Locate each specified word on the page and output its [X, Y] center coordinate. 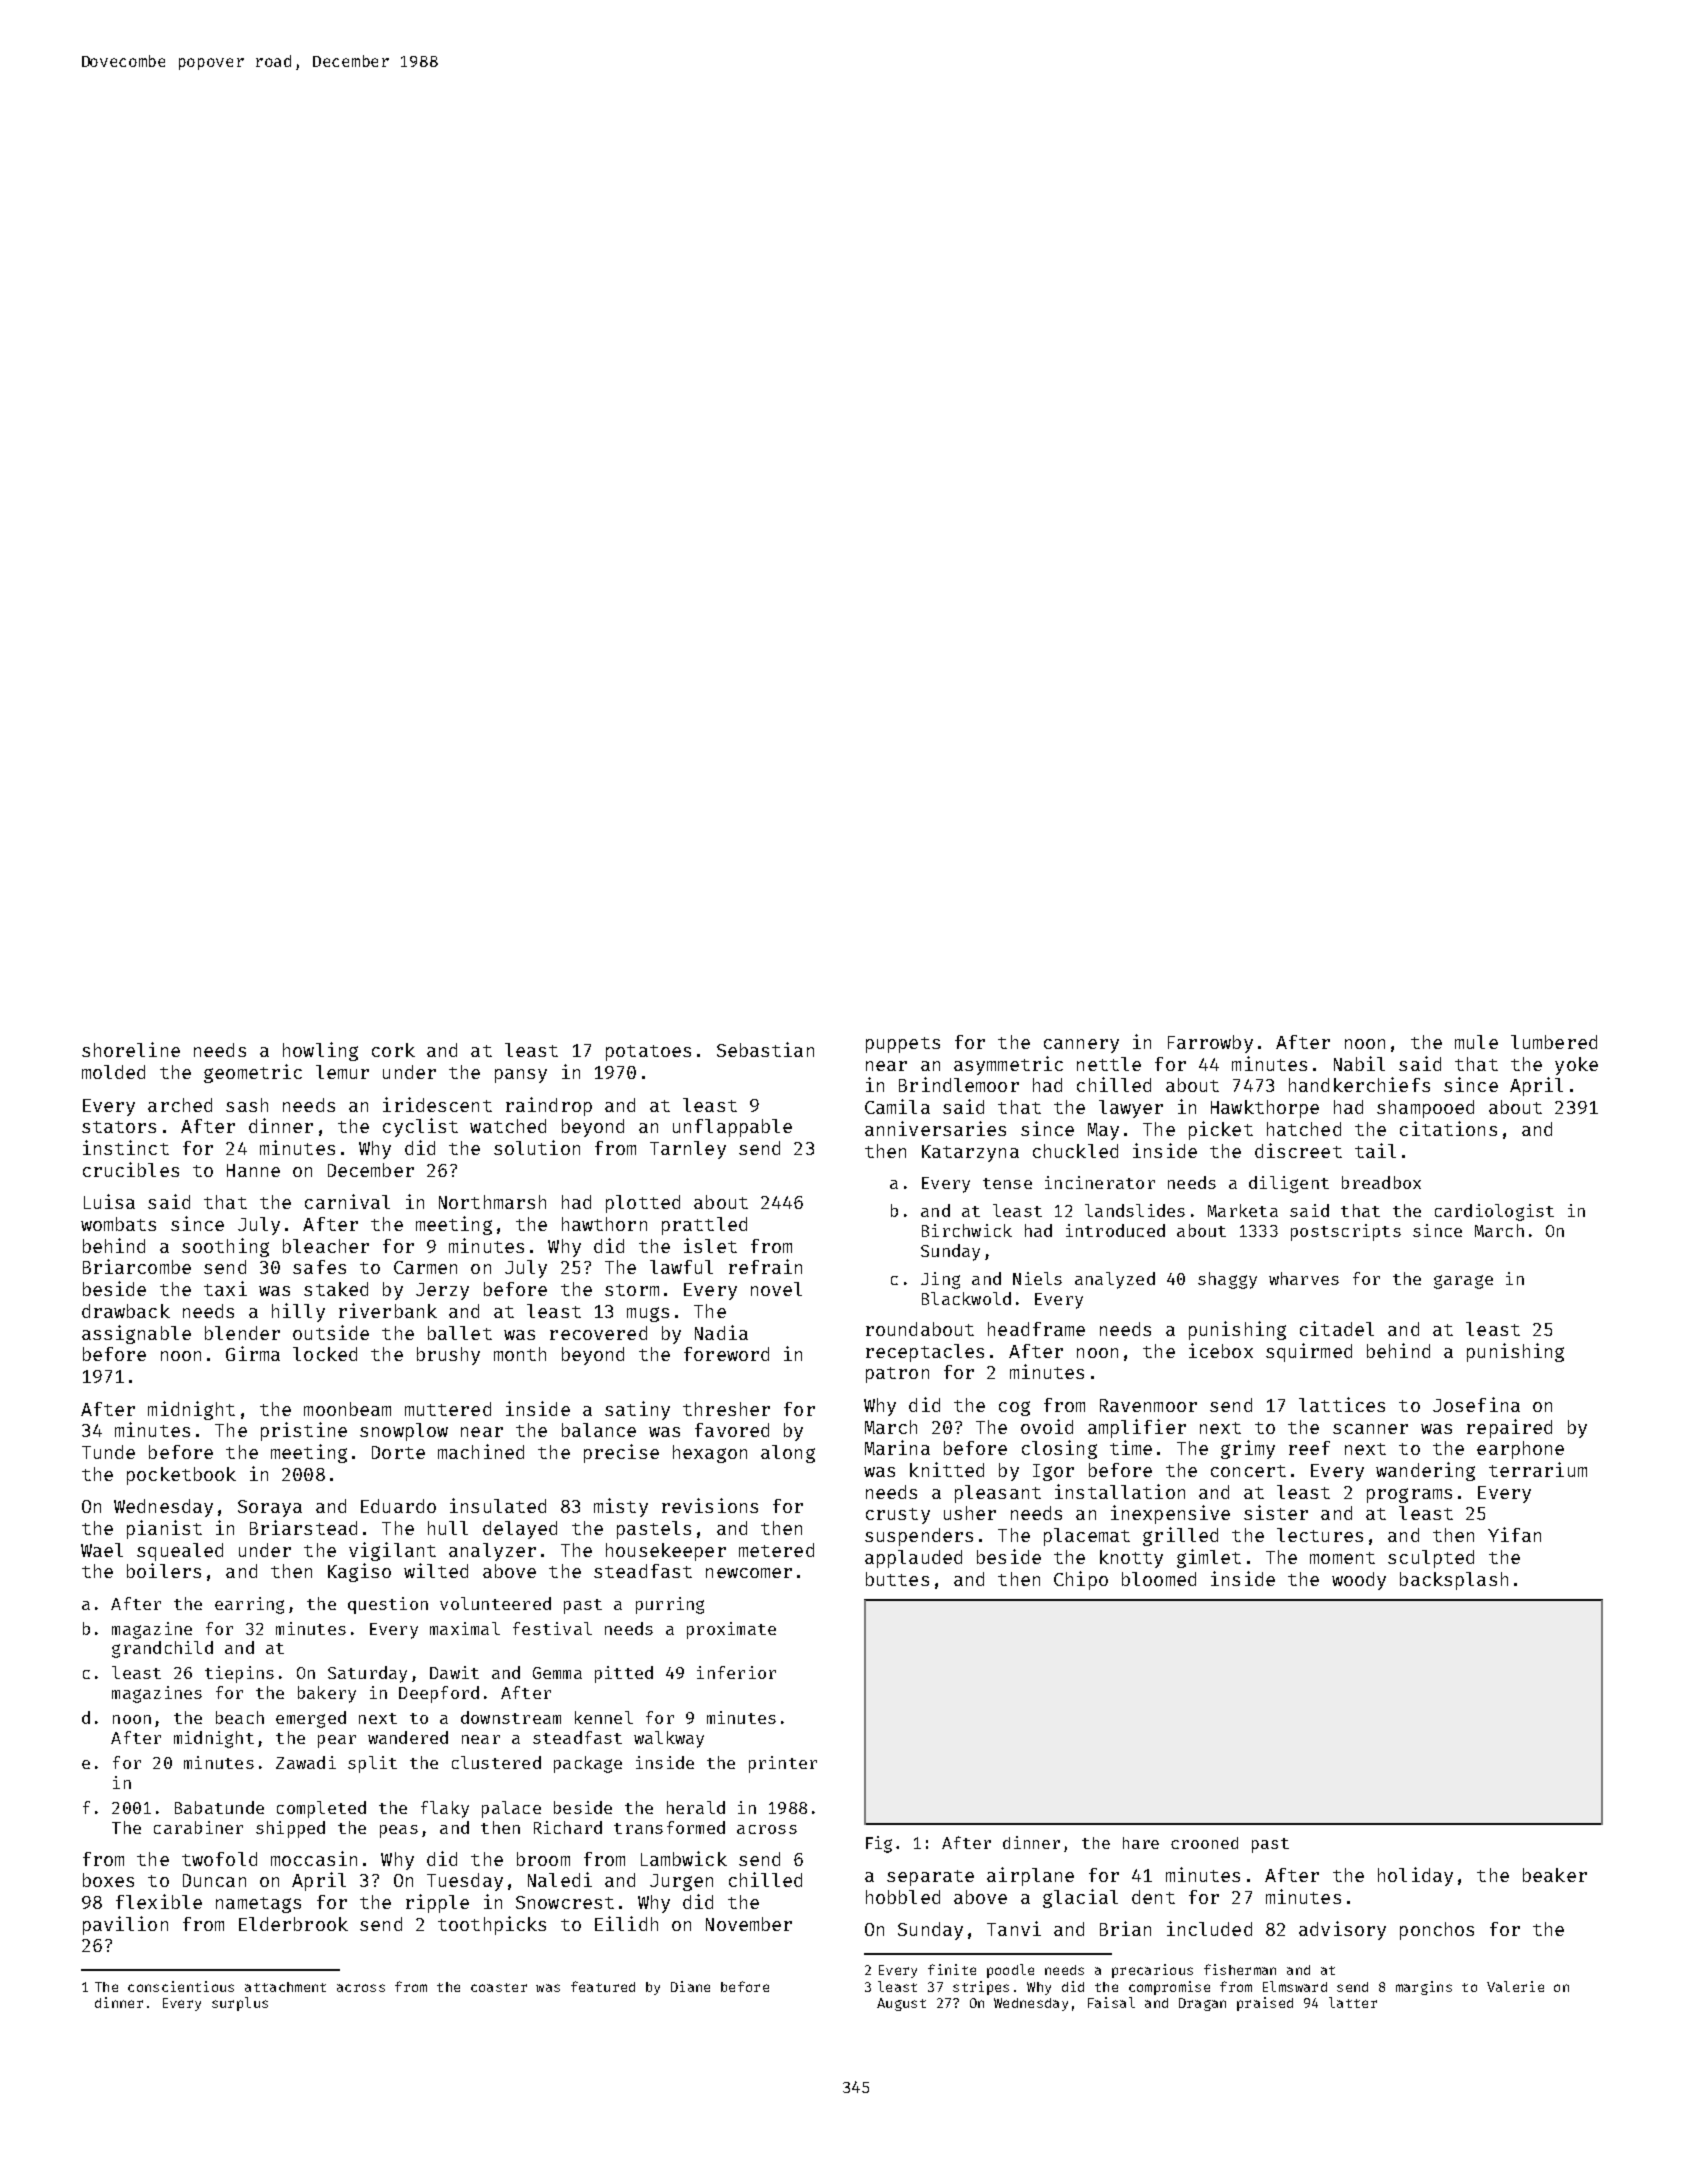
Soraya [270, 1508]
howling [320, 1051]
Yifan [1514, 1534]
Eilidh [626, 1923]
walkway [669, 1739]
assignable [136, 1334]
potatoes [648, 1053]
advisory [1342, 1930]
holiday [1415, 1876]
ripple [437, 1903]
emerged [311, 1719]
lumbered [1554, 1042]
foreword [726, 1354]
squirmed [1309, 1352]
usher [970, 1513]
